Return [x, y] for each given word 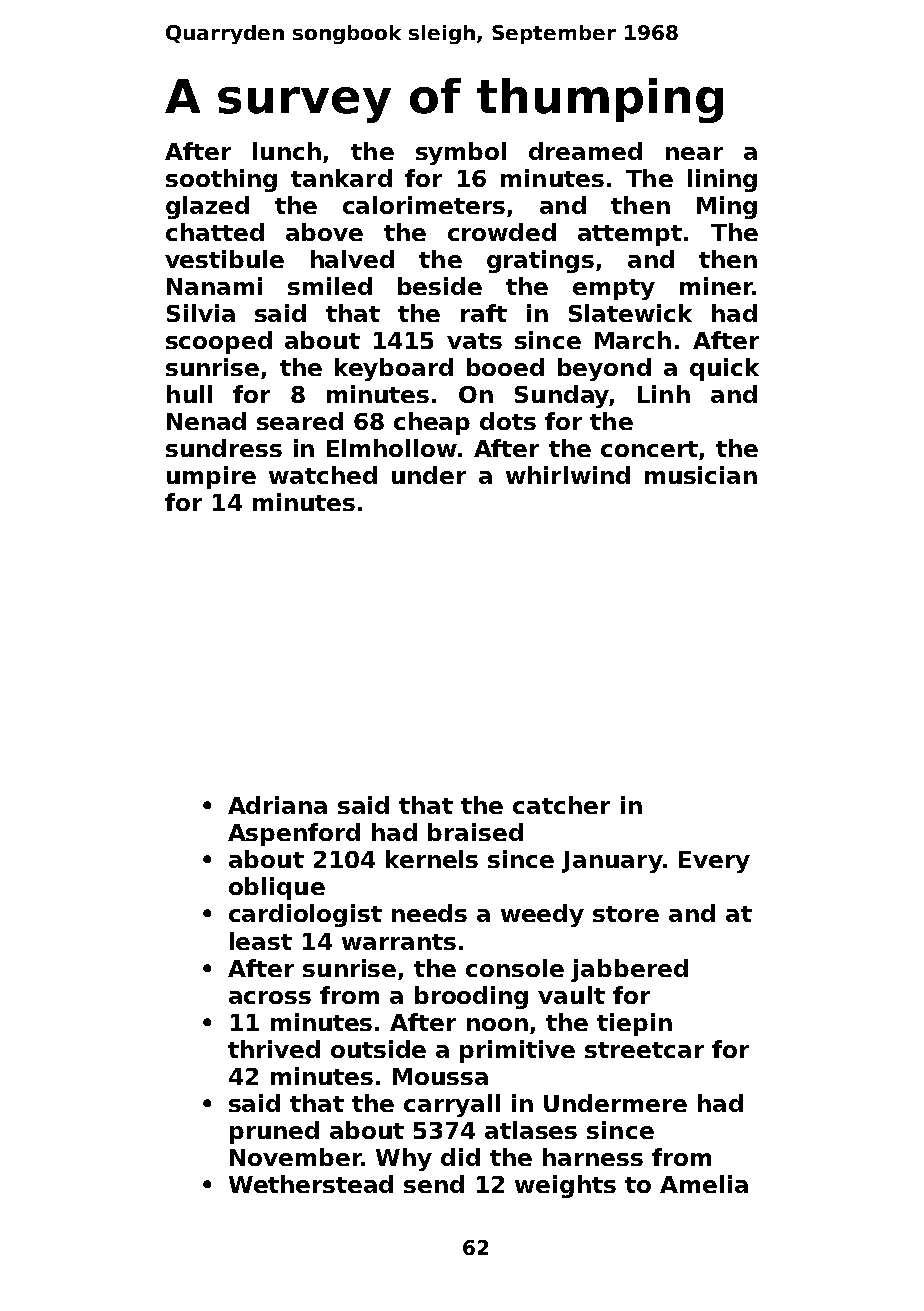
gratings [540, 261]
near [694, 153]
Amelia [704, 1184]
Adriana [277, 805]
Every [714, 862]
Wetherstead [311, 1184]
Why [404, 1159]
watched [323, 475]
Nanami [214, 286]
